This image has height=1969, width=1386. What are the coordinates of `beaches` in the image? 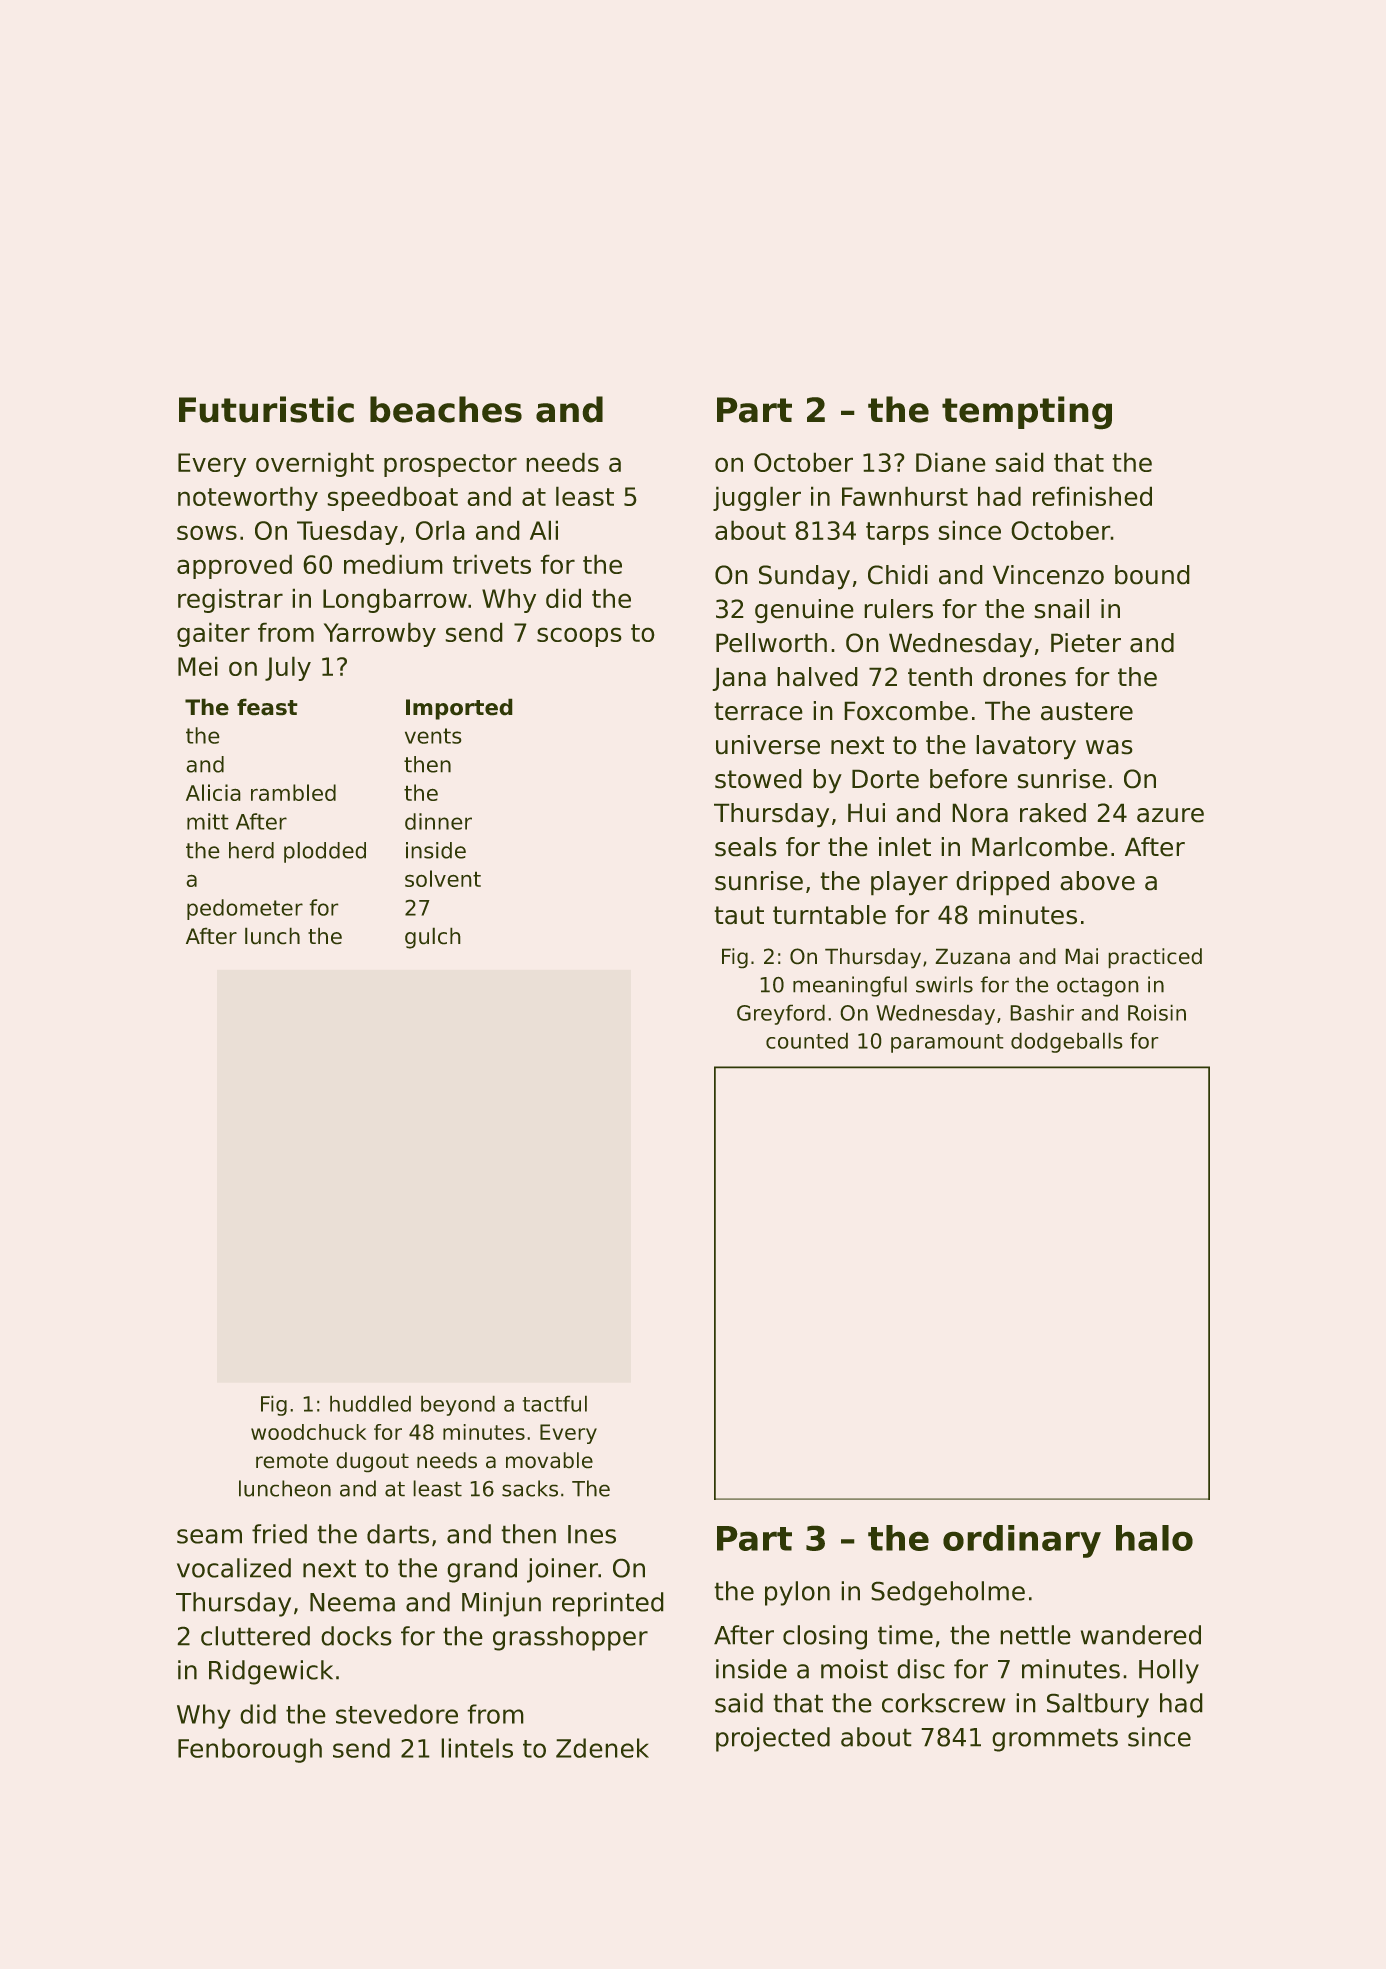 It's located at (446, 409).
